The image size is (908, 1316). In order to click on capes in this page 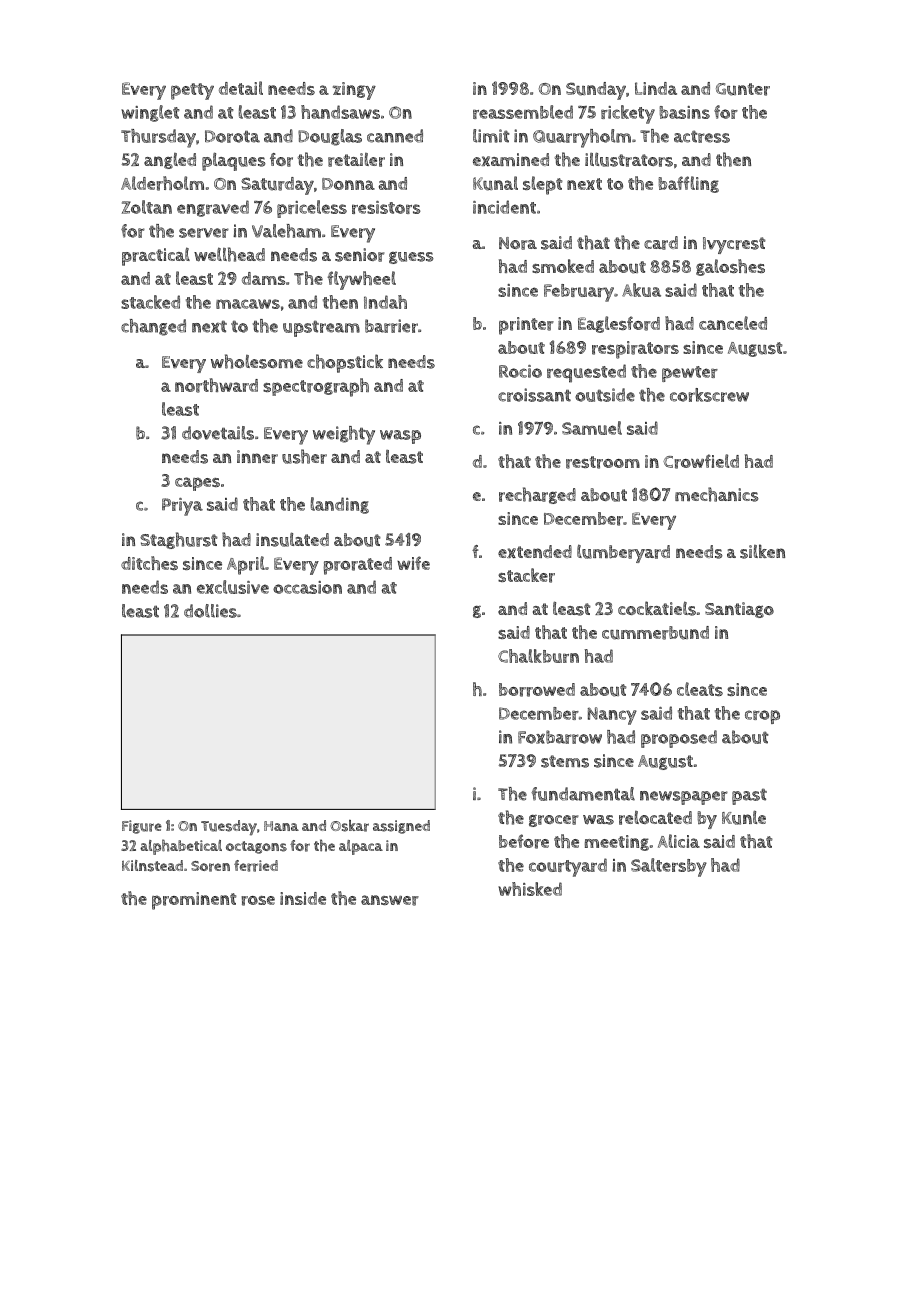, I will do `click(197, 484)`.
